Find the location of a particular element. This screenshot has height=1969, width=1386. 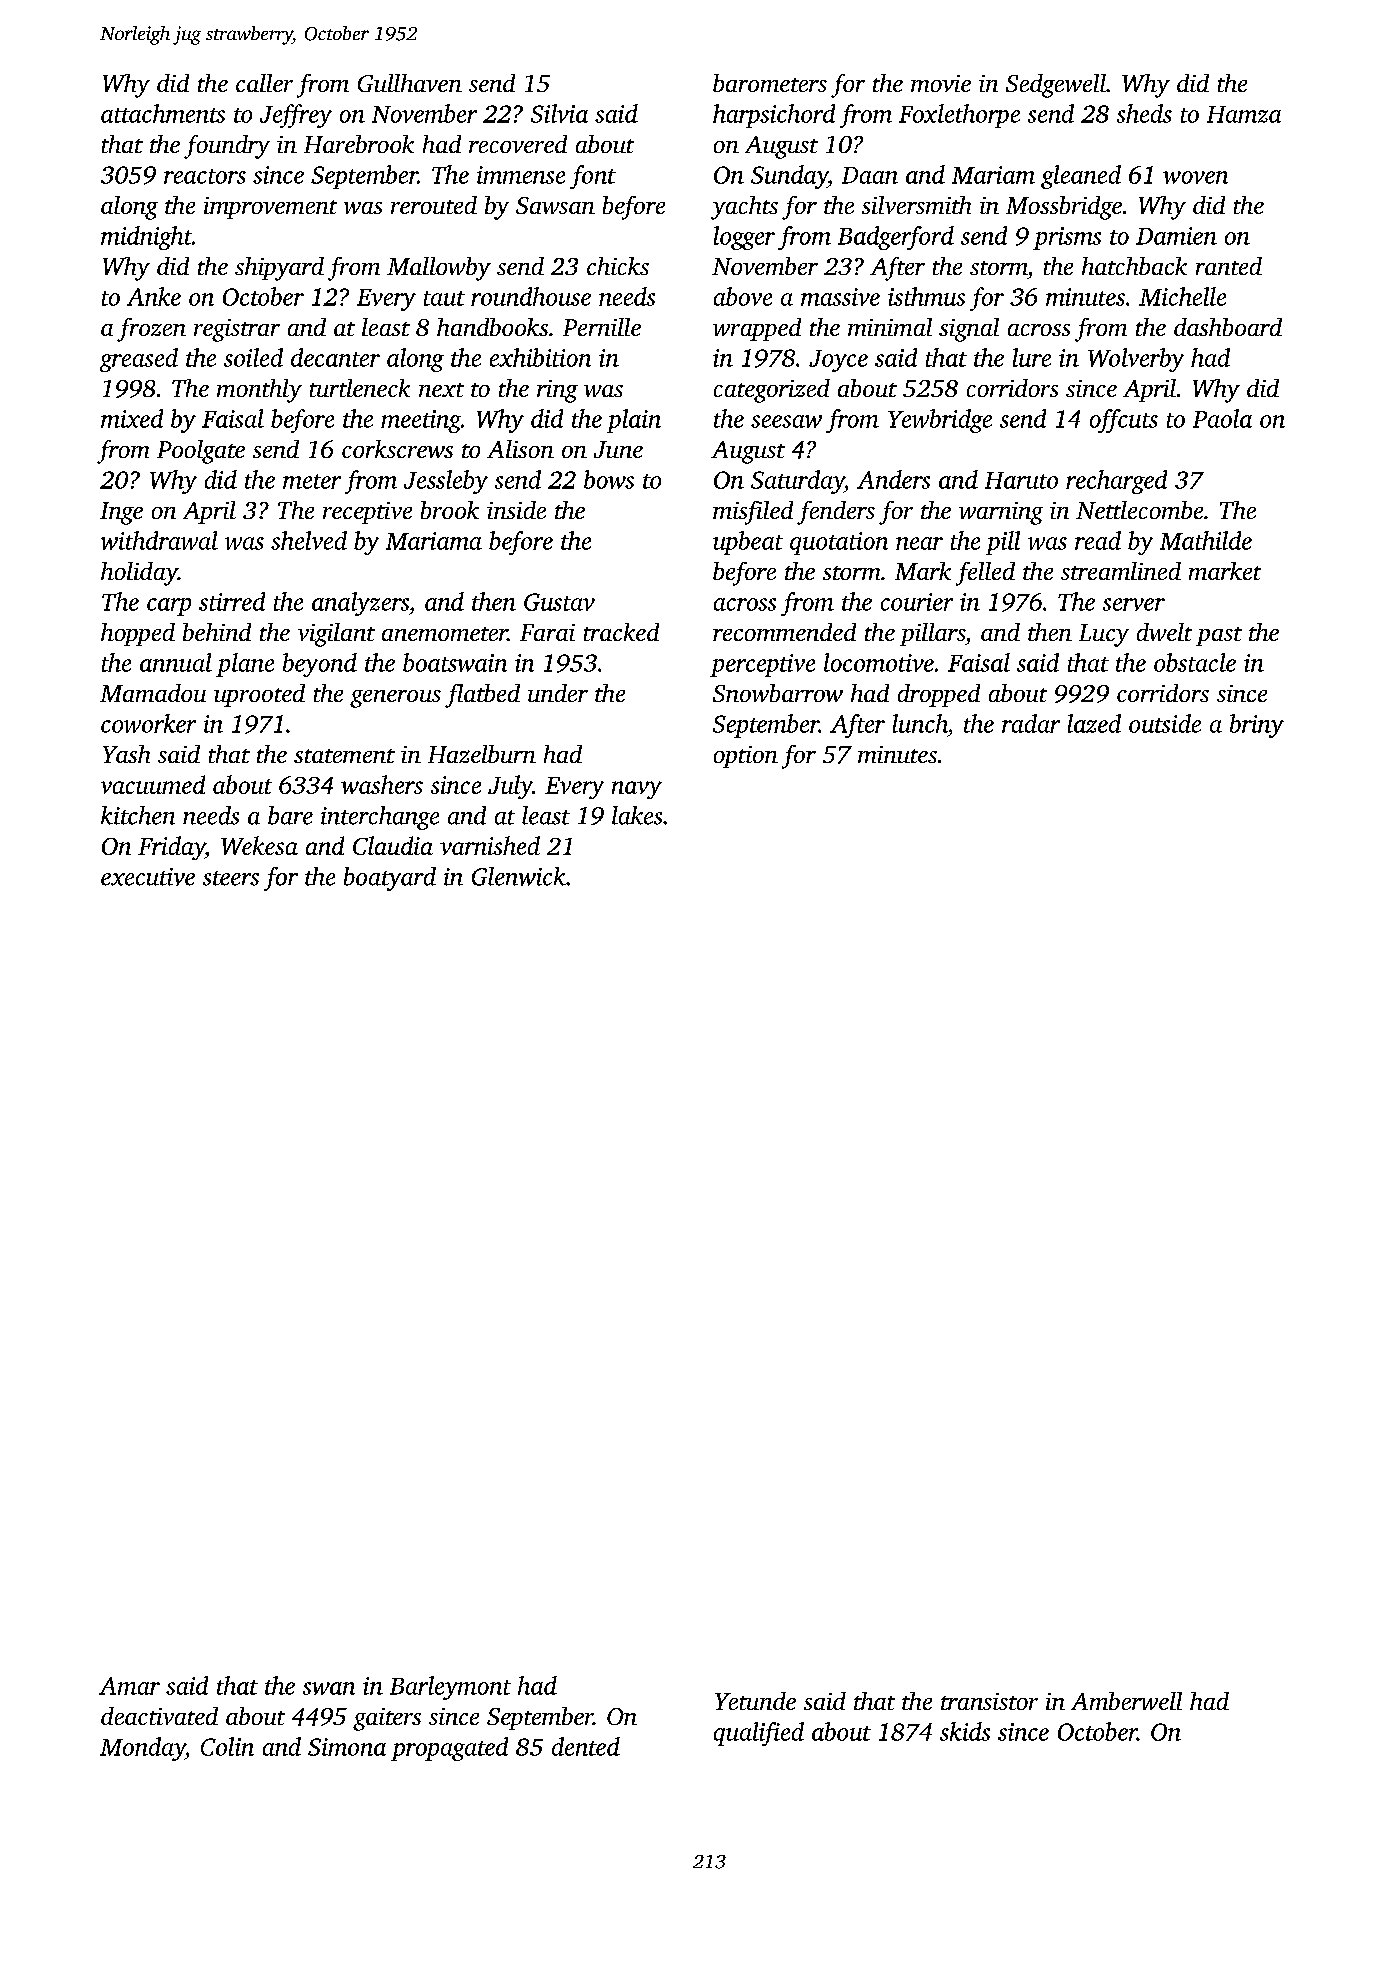

dented is located at coordinates (586, 1746).
